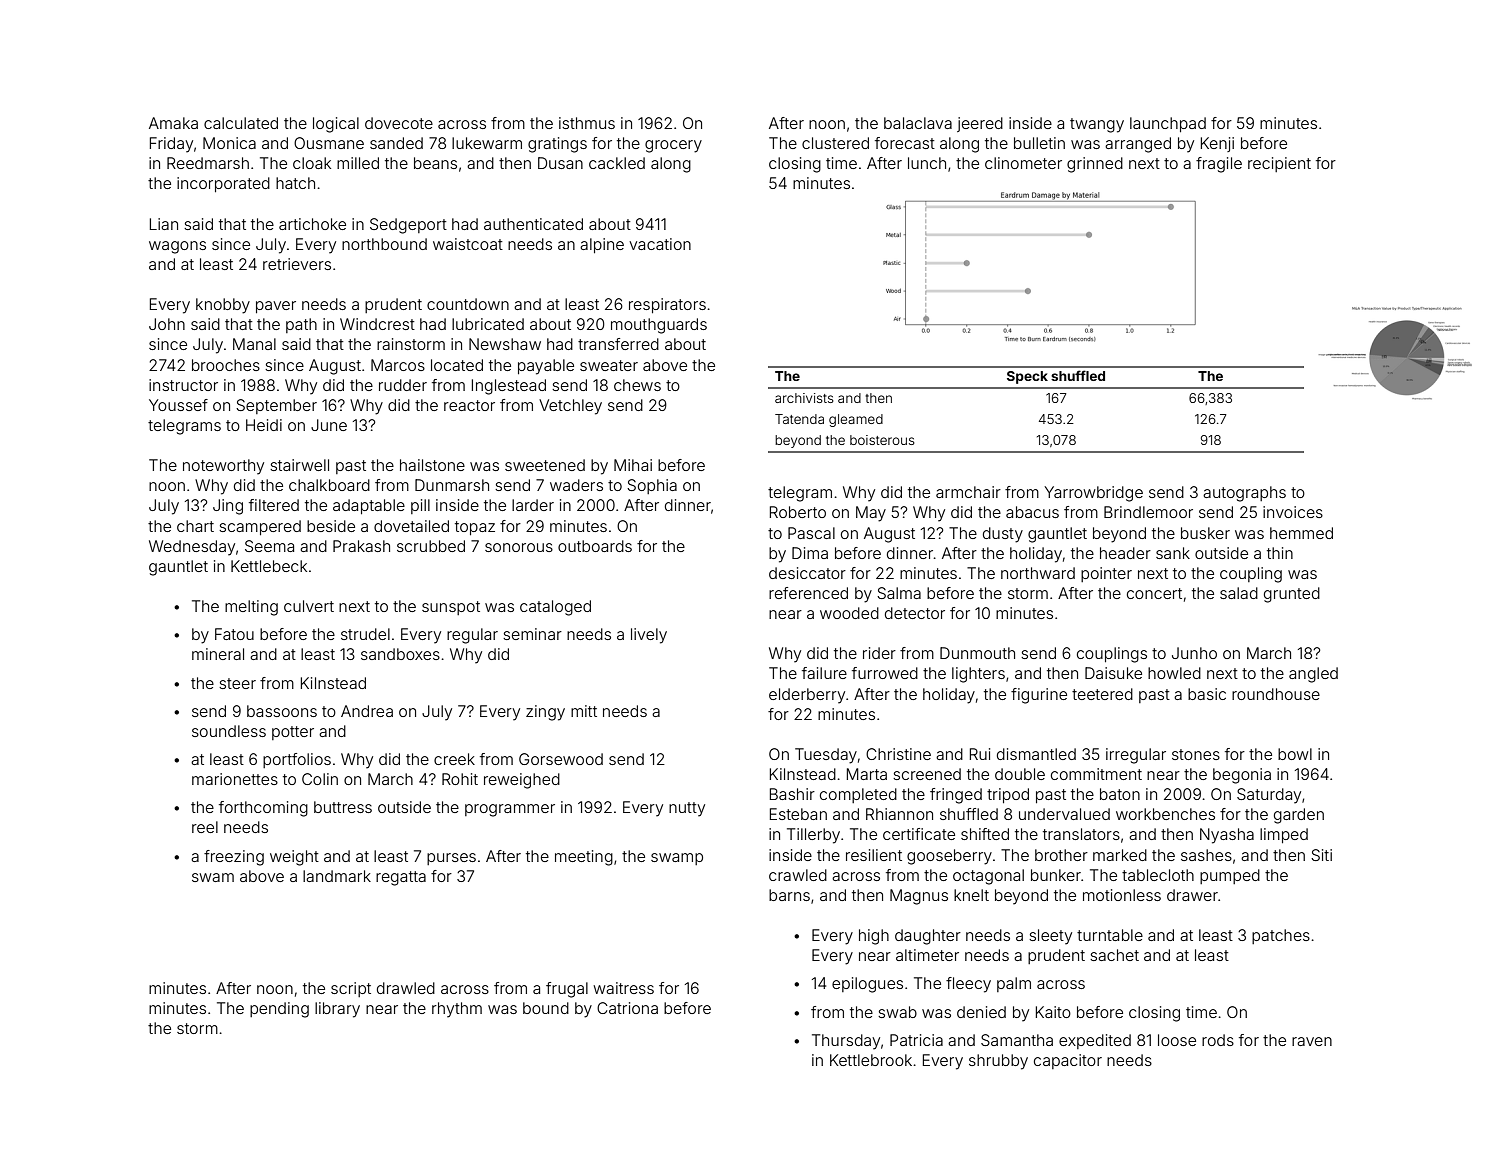  Describe the element at coordinates (667, 305) in the screenshot. I see `respirators` at that location.
